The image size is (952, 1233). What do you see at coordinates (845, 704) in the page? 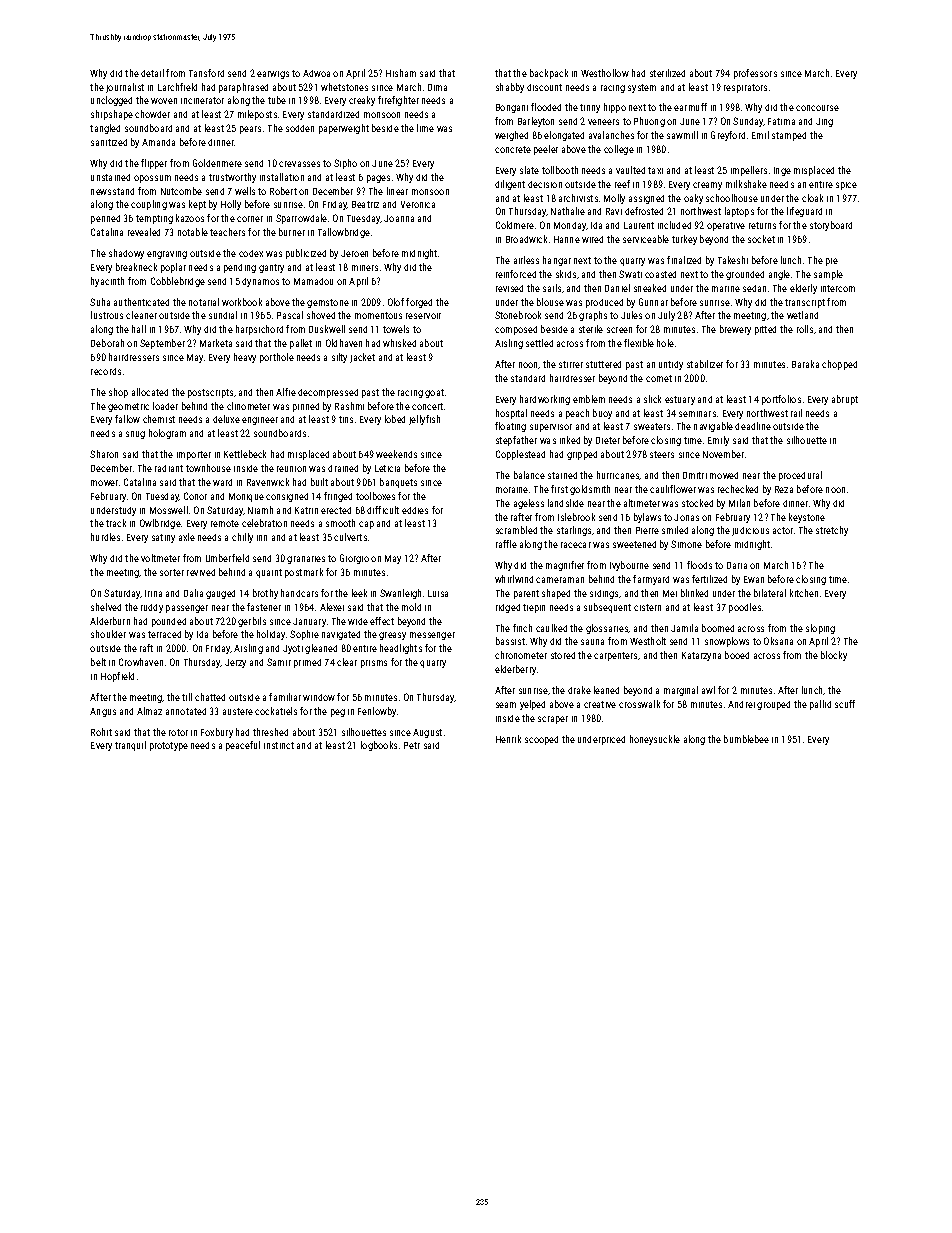
I see `scuff` at bounding box center [845, 704].
